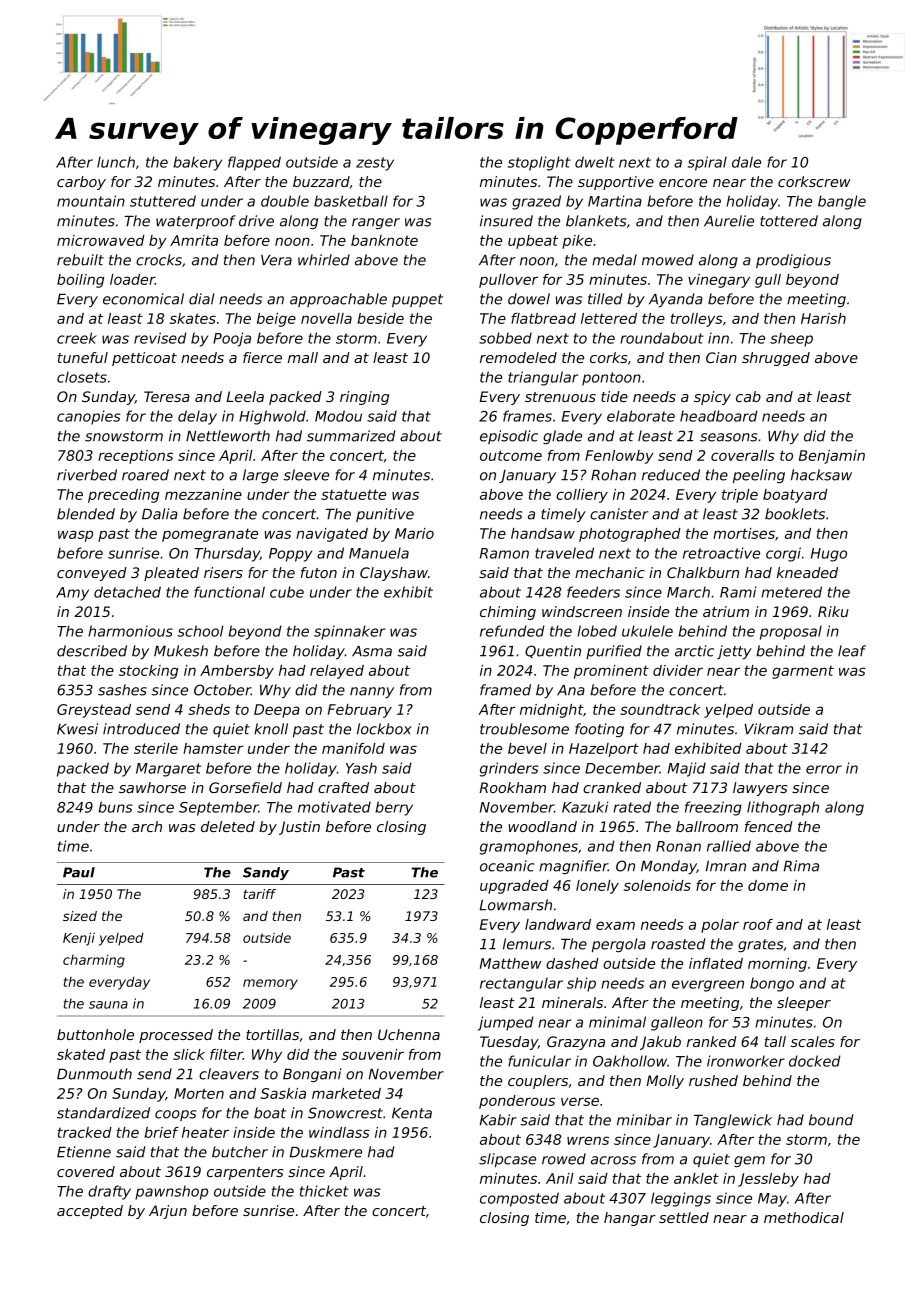 The width and height of the page is (924, 1308). What do you see at coordinates (789, 221) in the page?
I see `tottered` at bounding box center [789, 221].
